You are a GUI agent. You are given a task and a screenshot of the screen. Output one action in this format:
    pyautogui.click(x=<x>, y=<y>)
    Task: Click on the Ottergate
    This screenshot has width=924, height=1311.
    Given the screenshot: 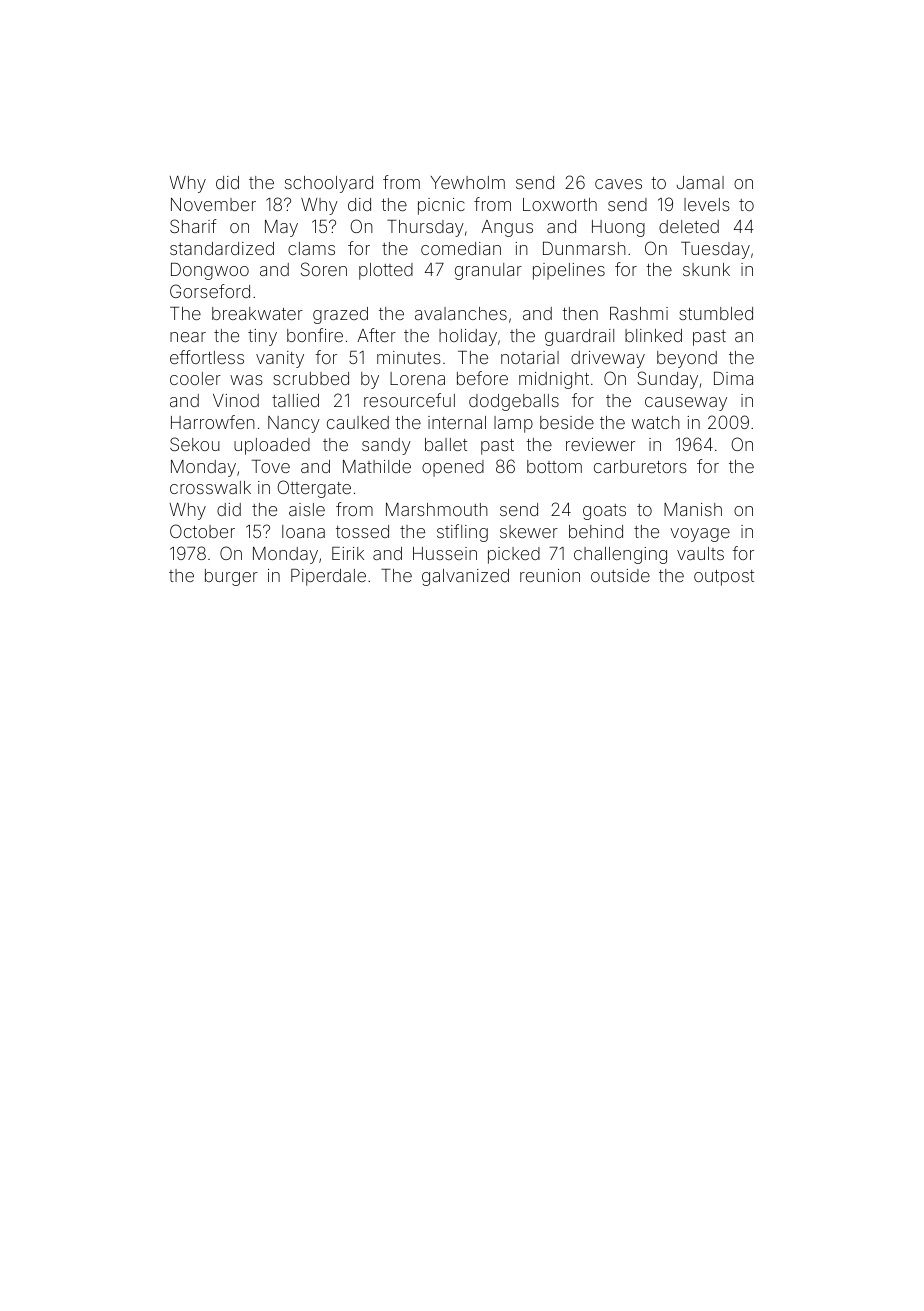 What is the action you would take?
    pyautogui.click(x=314, y=489)
